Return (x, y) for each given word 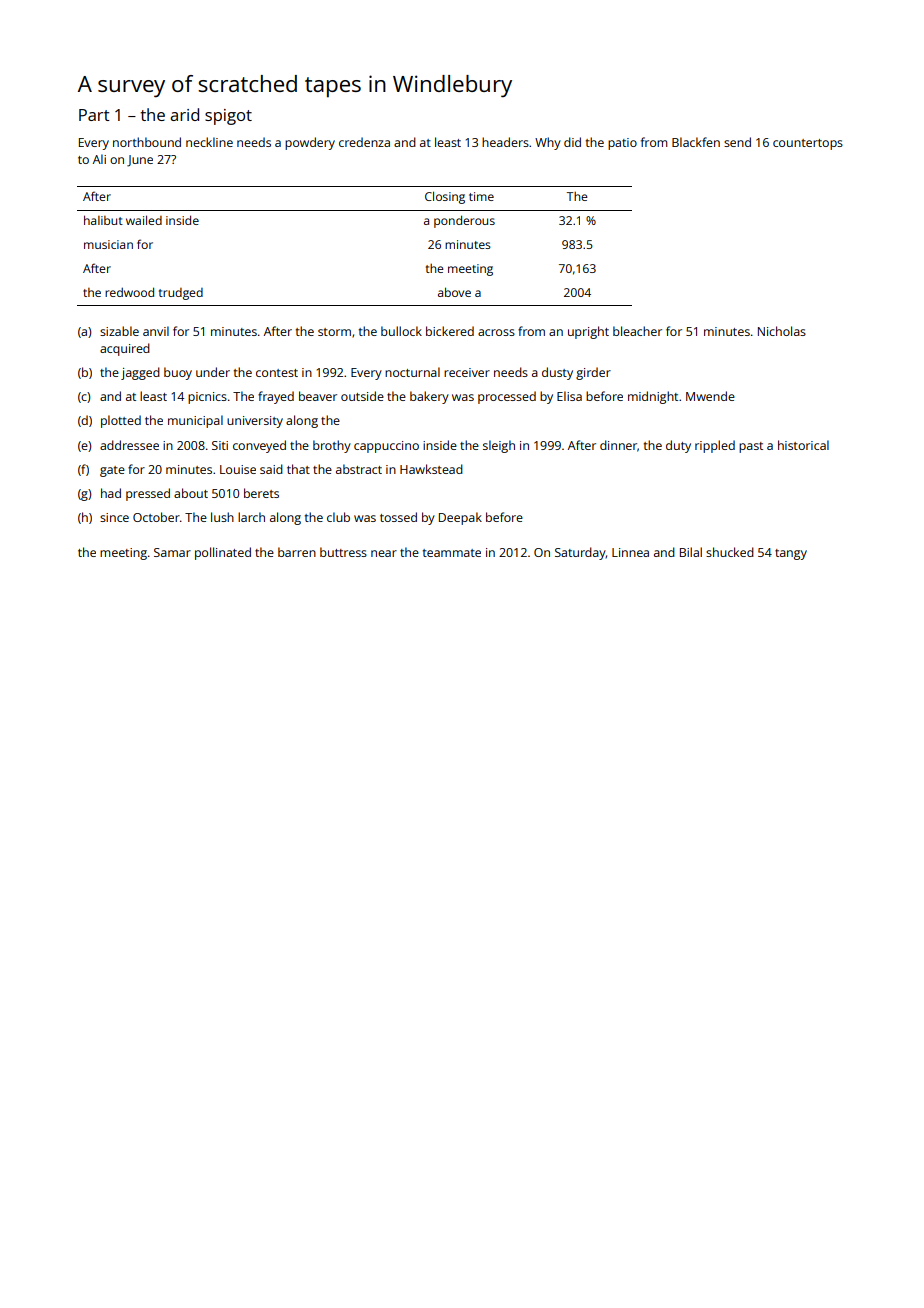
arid (184, 114)
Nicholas (782, 331)
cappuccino (386, 447)
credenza (364, 142)
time (481, 196)
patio (622, 144)
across (496, 332)
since (114, 517)
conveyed (259, 446)
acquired (125, 349)
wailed (144, 220)
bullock (401, 331)
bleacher (637, 331)
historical (803, 445)
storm (334, 332)
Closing (445, 197)
